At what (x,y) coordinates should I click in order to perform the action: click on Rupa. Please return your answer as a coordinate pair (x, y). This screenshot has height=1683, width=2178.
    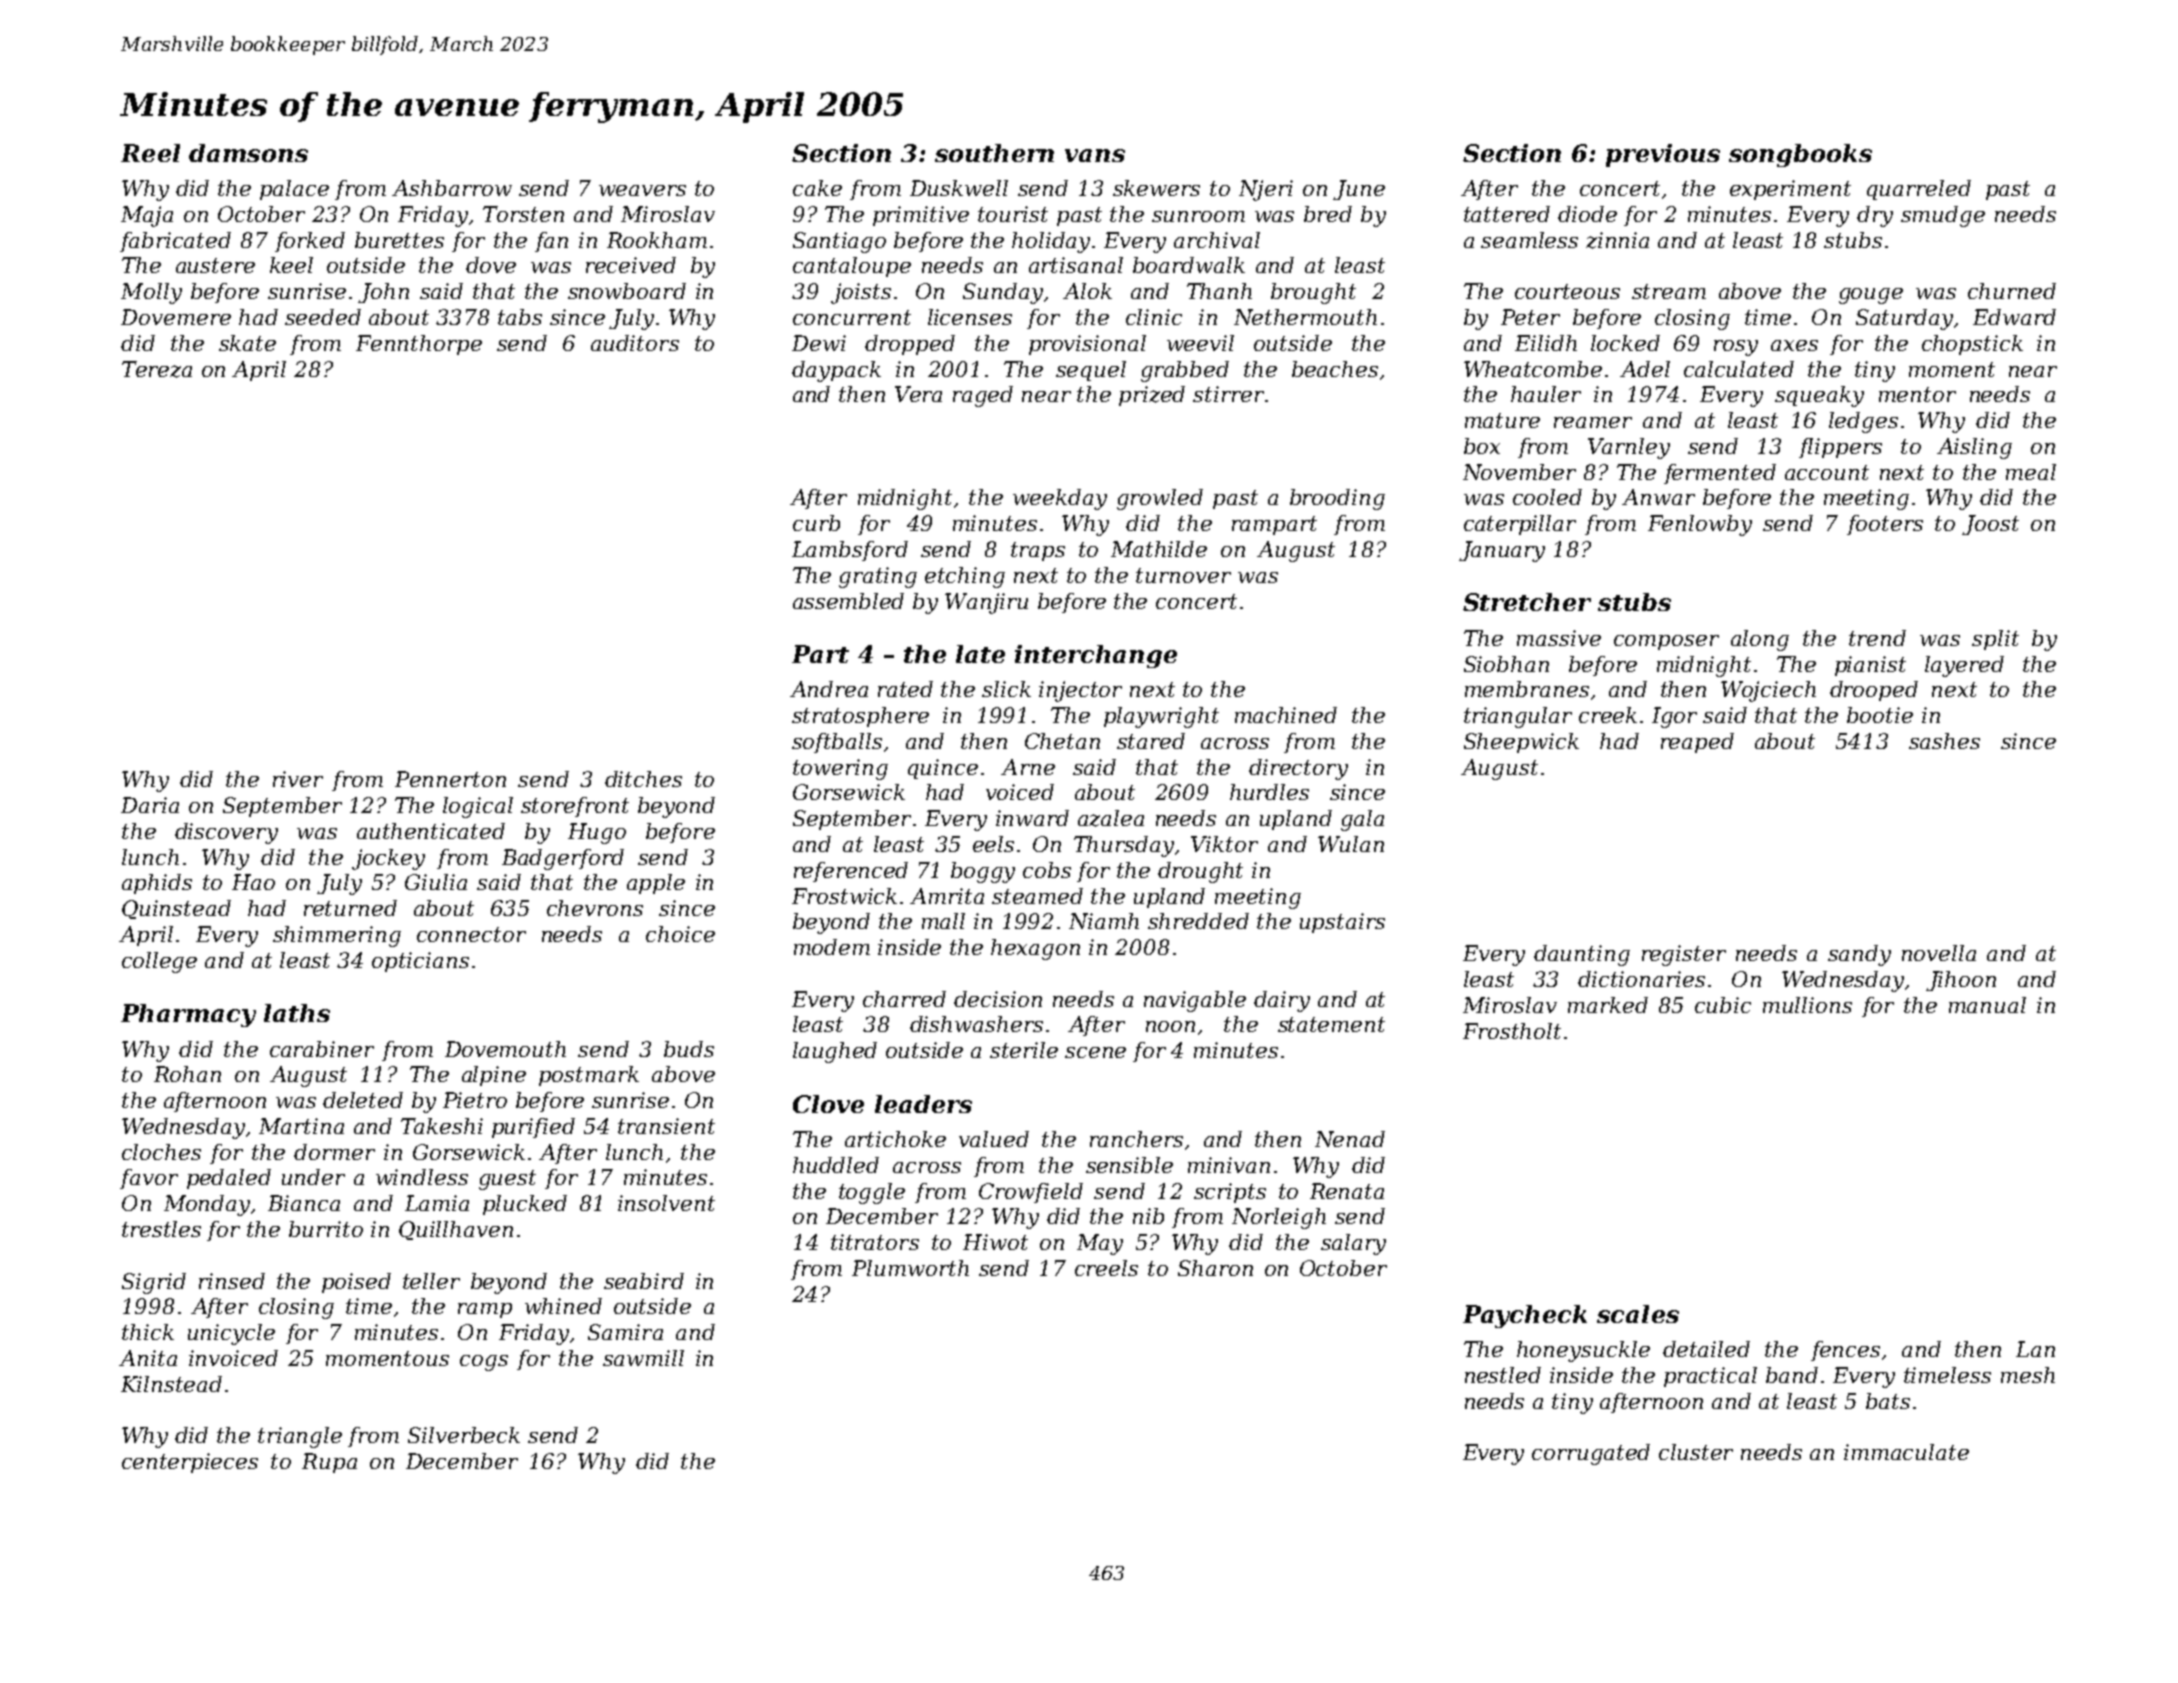
    Looking at the image, I should click on (329, 1463).
